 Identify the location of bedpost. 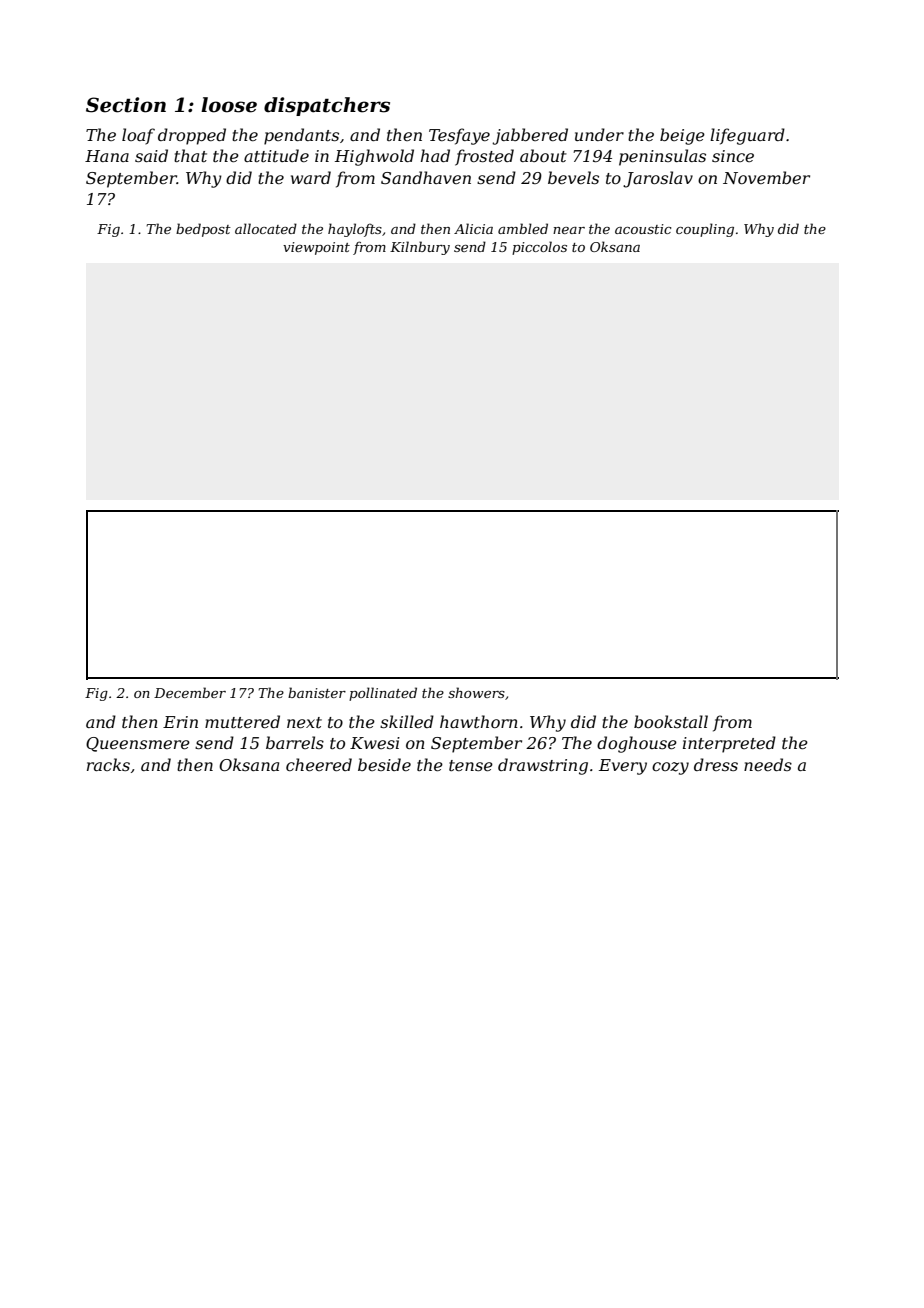
(203, 230).
